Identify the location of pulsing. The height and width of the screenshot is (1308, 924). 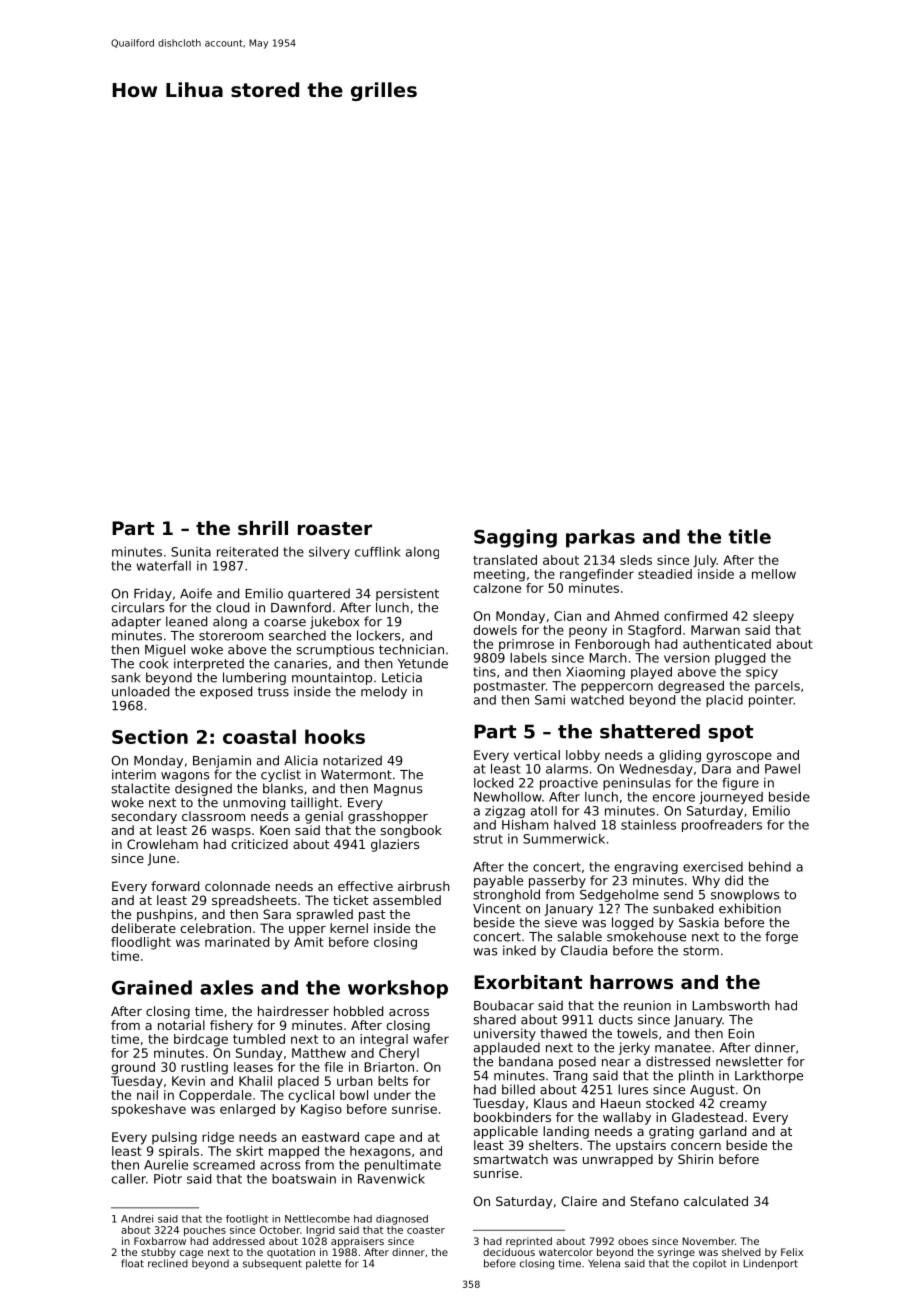
(174, 1138).
